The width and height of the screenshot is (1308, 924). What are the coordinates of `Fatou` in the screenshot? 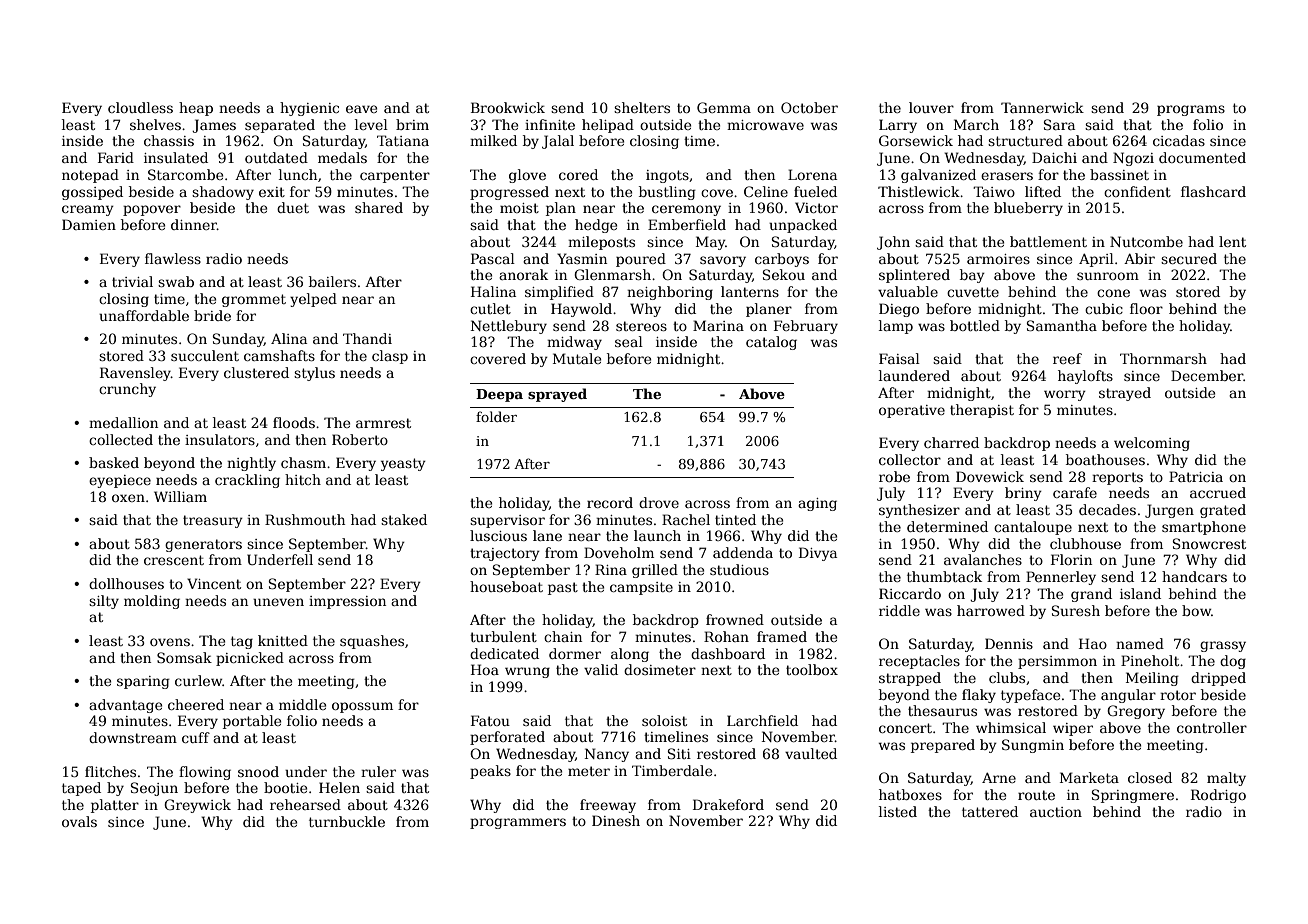 It's located at (490, 720).
